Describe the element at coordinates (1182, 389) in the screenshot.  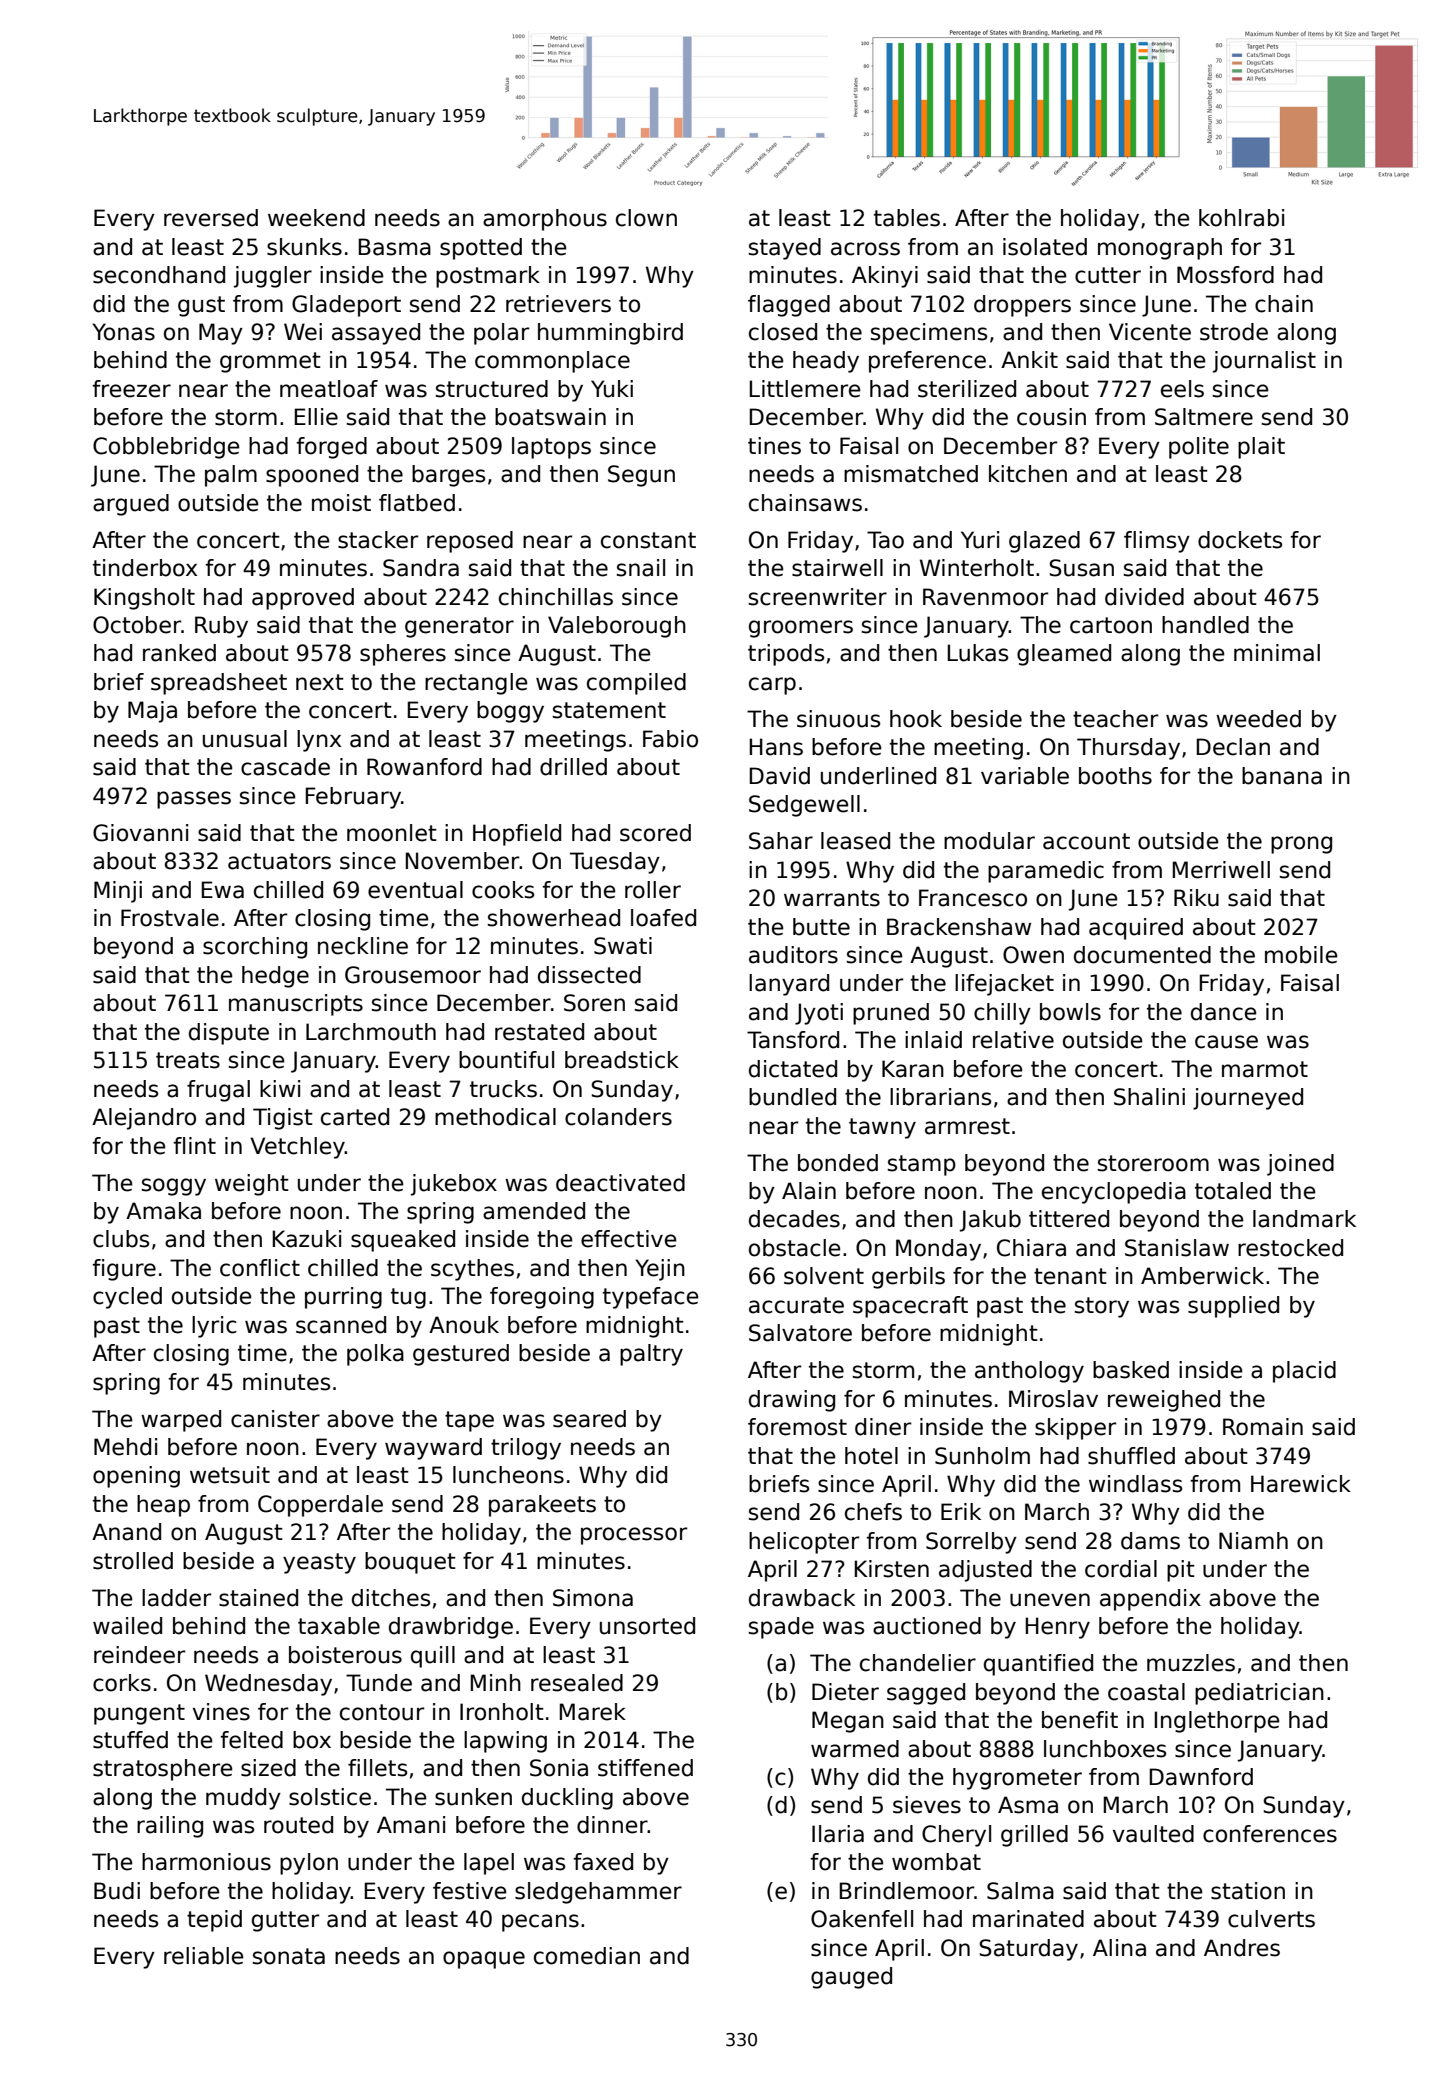
I see `eels` at that location.
